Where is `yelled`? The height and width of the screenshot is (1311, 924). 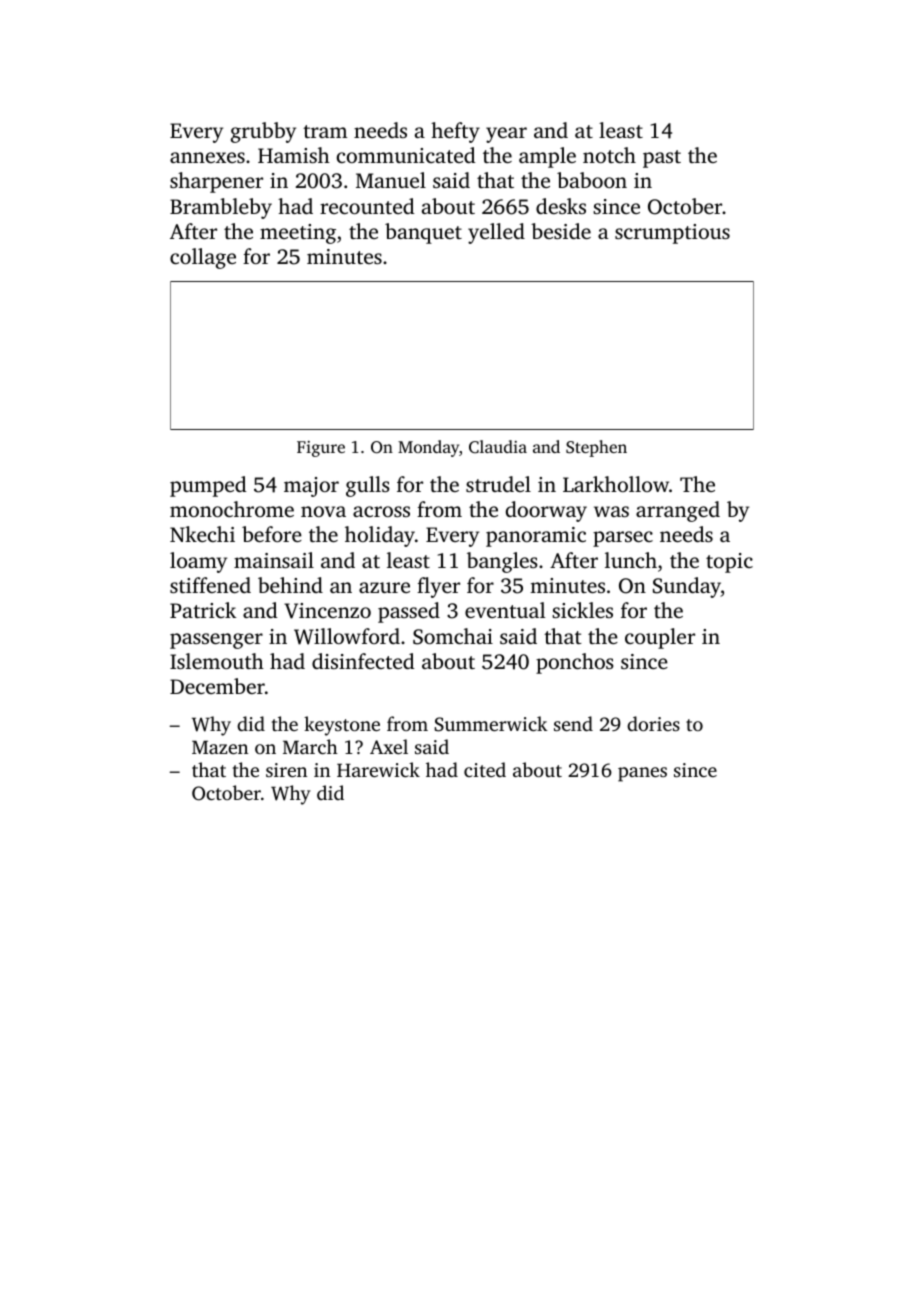
yelled is located at coordinates (496, 233).
